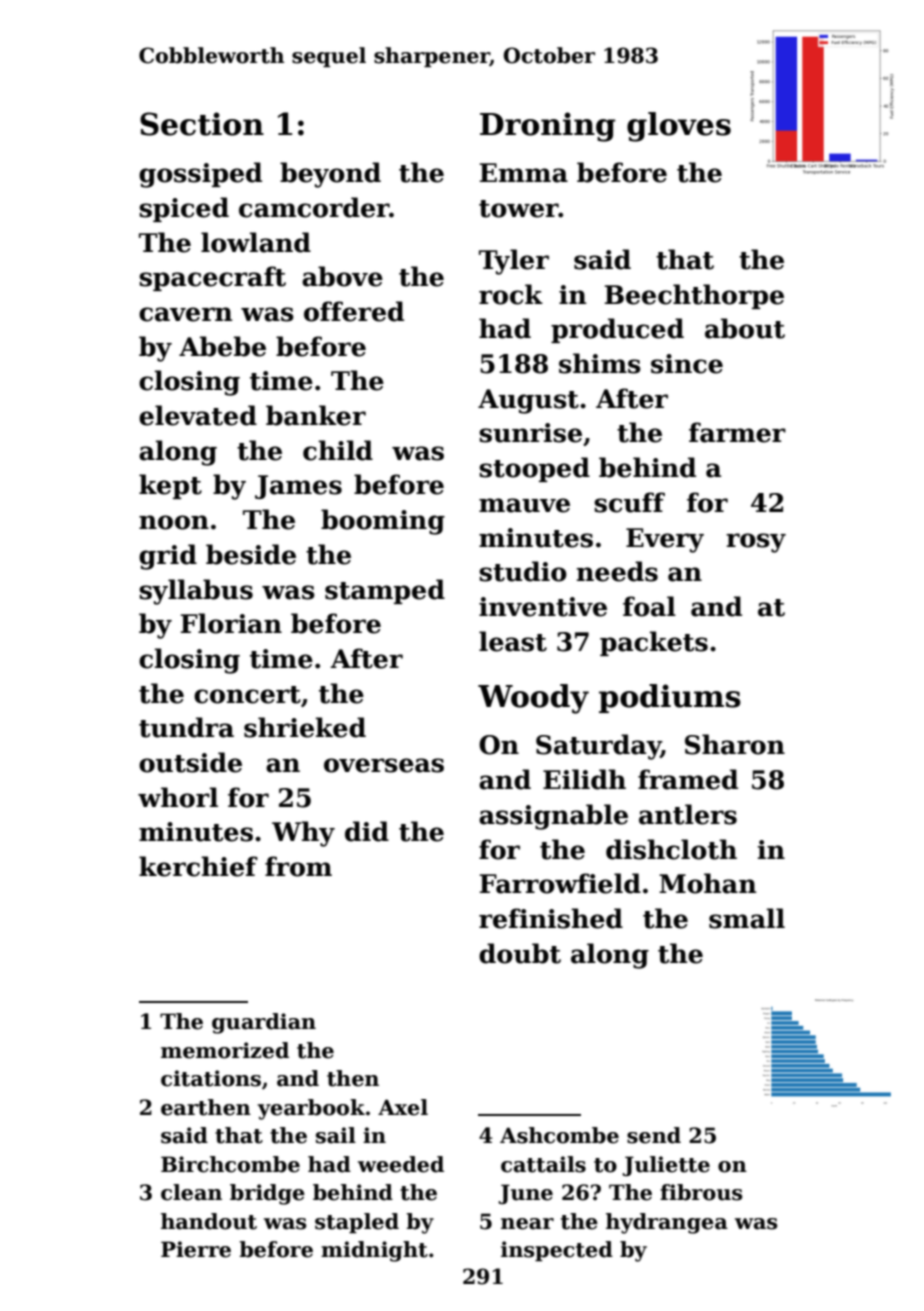 Image resolution: width=924 pixels, height=1311 pixels. Describe the element at coordinates (688, 814) in the screenshot. I see `antlers` at that location.
